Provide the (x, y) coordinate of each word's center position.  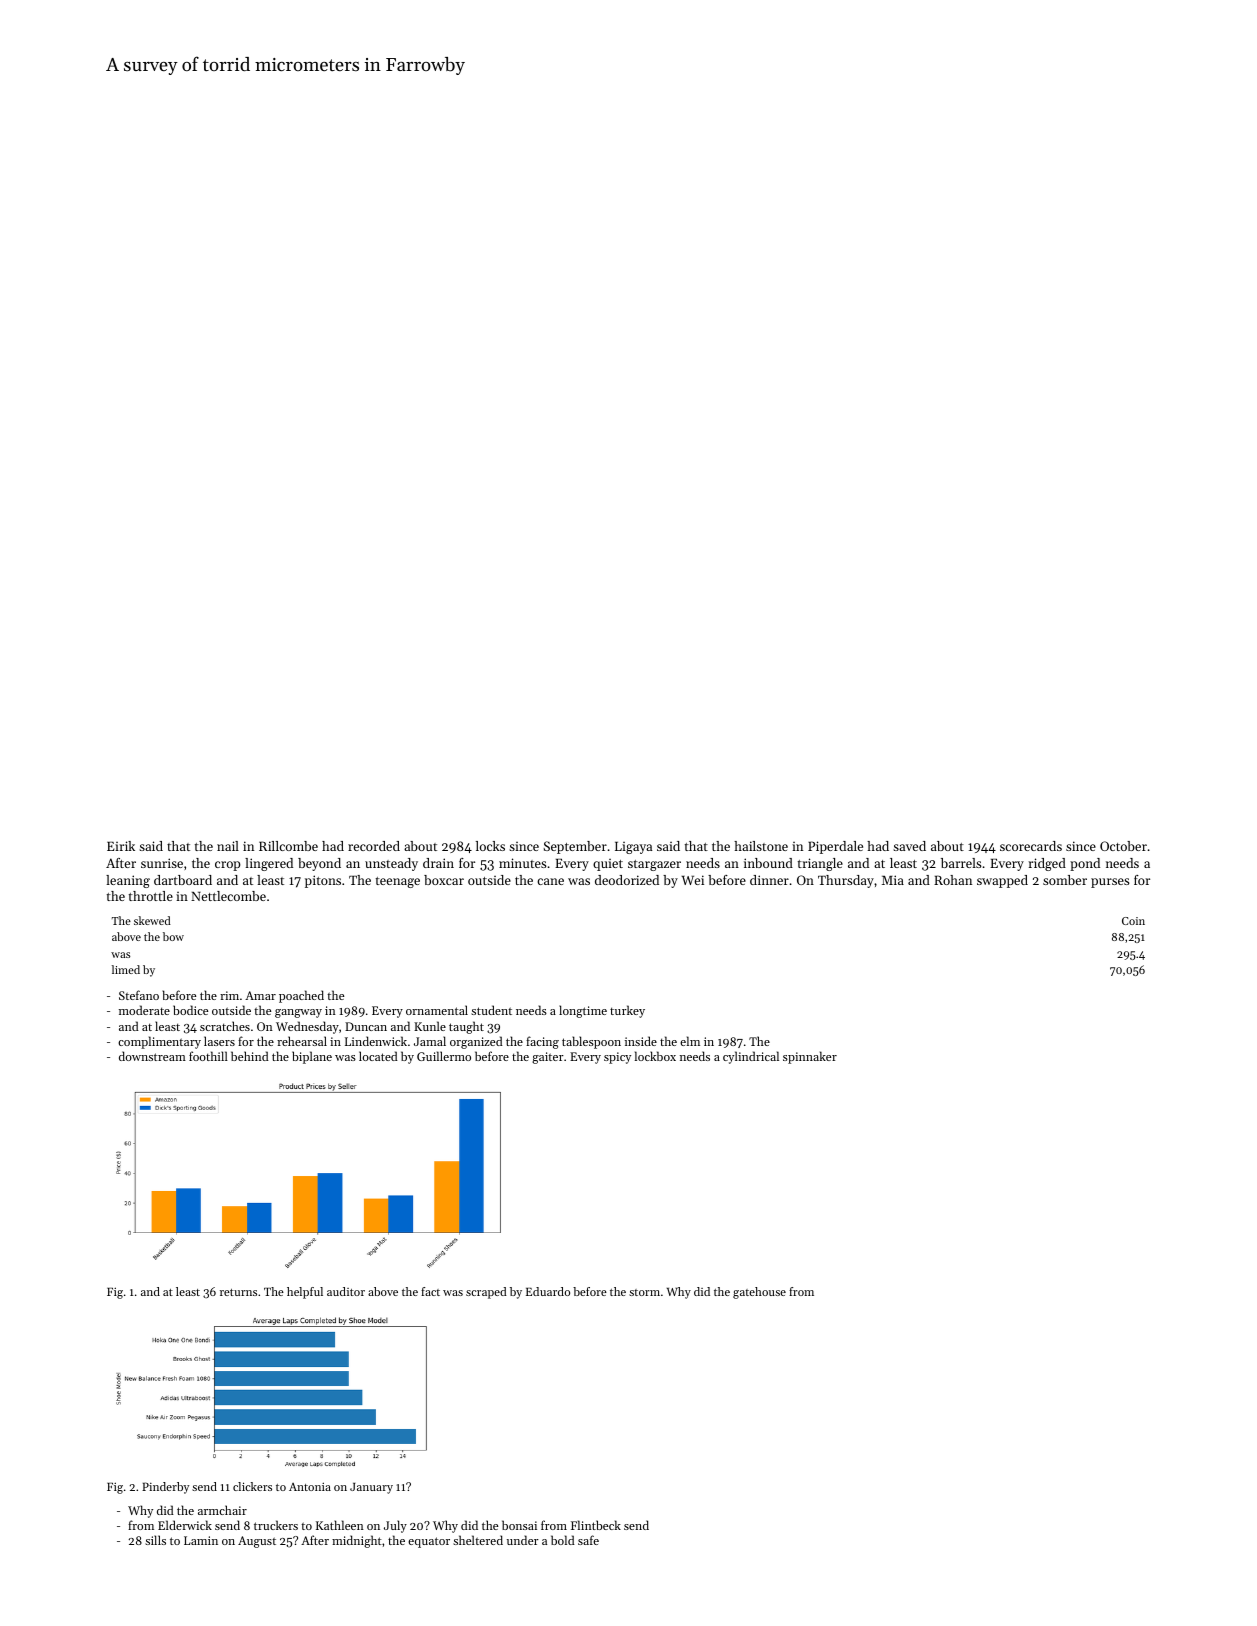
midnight (357, 1541)
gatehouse (759, 1293)
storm (644, 1292)
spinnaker (810, 1057)
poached (301, 996)
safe (588, 1540)
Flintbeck (596, 1525)
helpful (305, 1293)
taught (466, 1027)
